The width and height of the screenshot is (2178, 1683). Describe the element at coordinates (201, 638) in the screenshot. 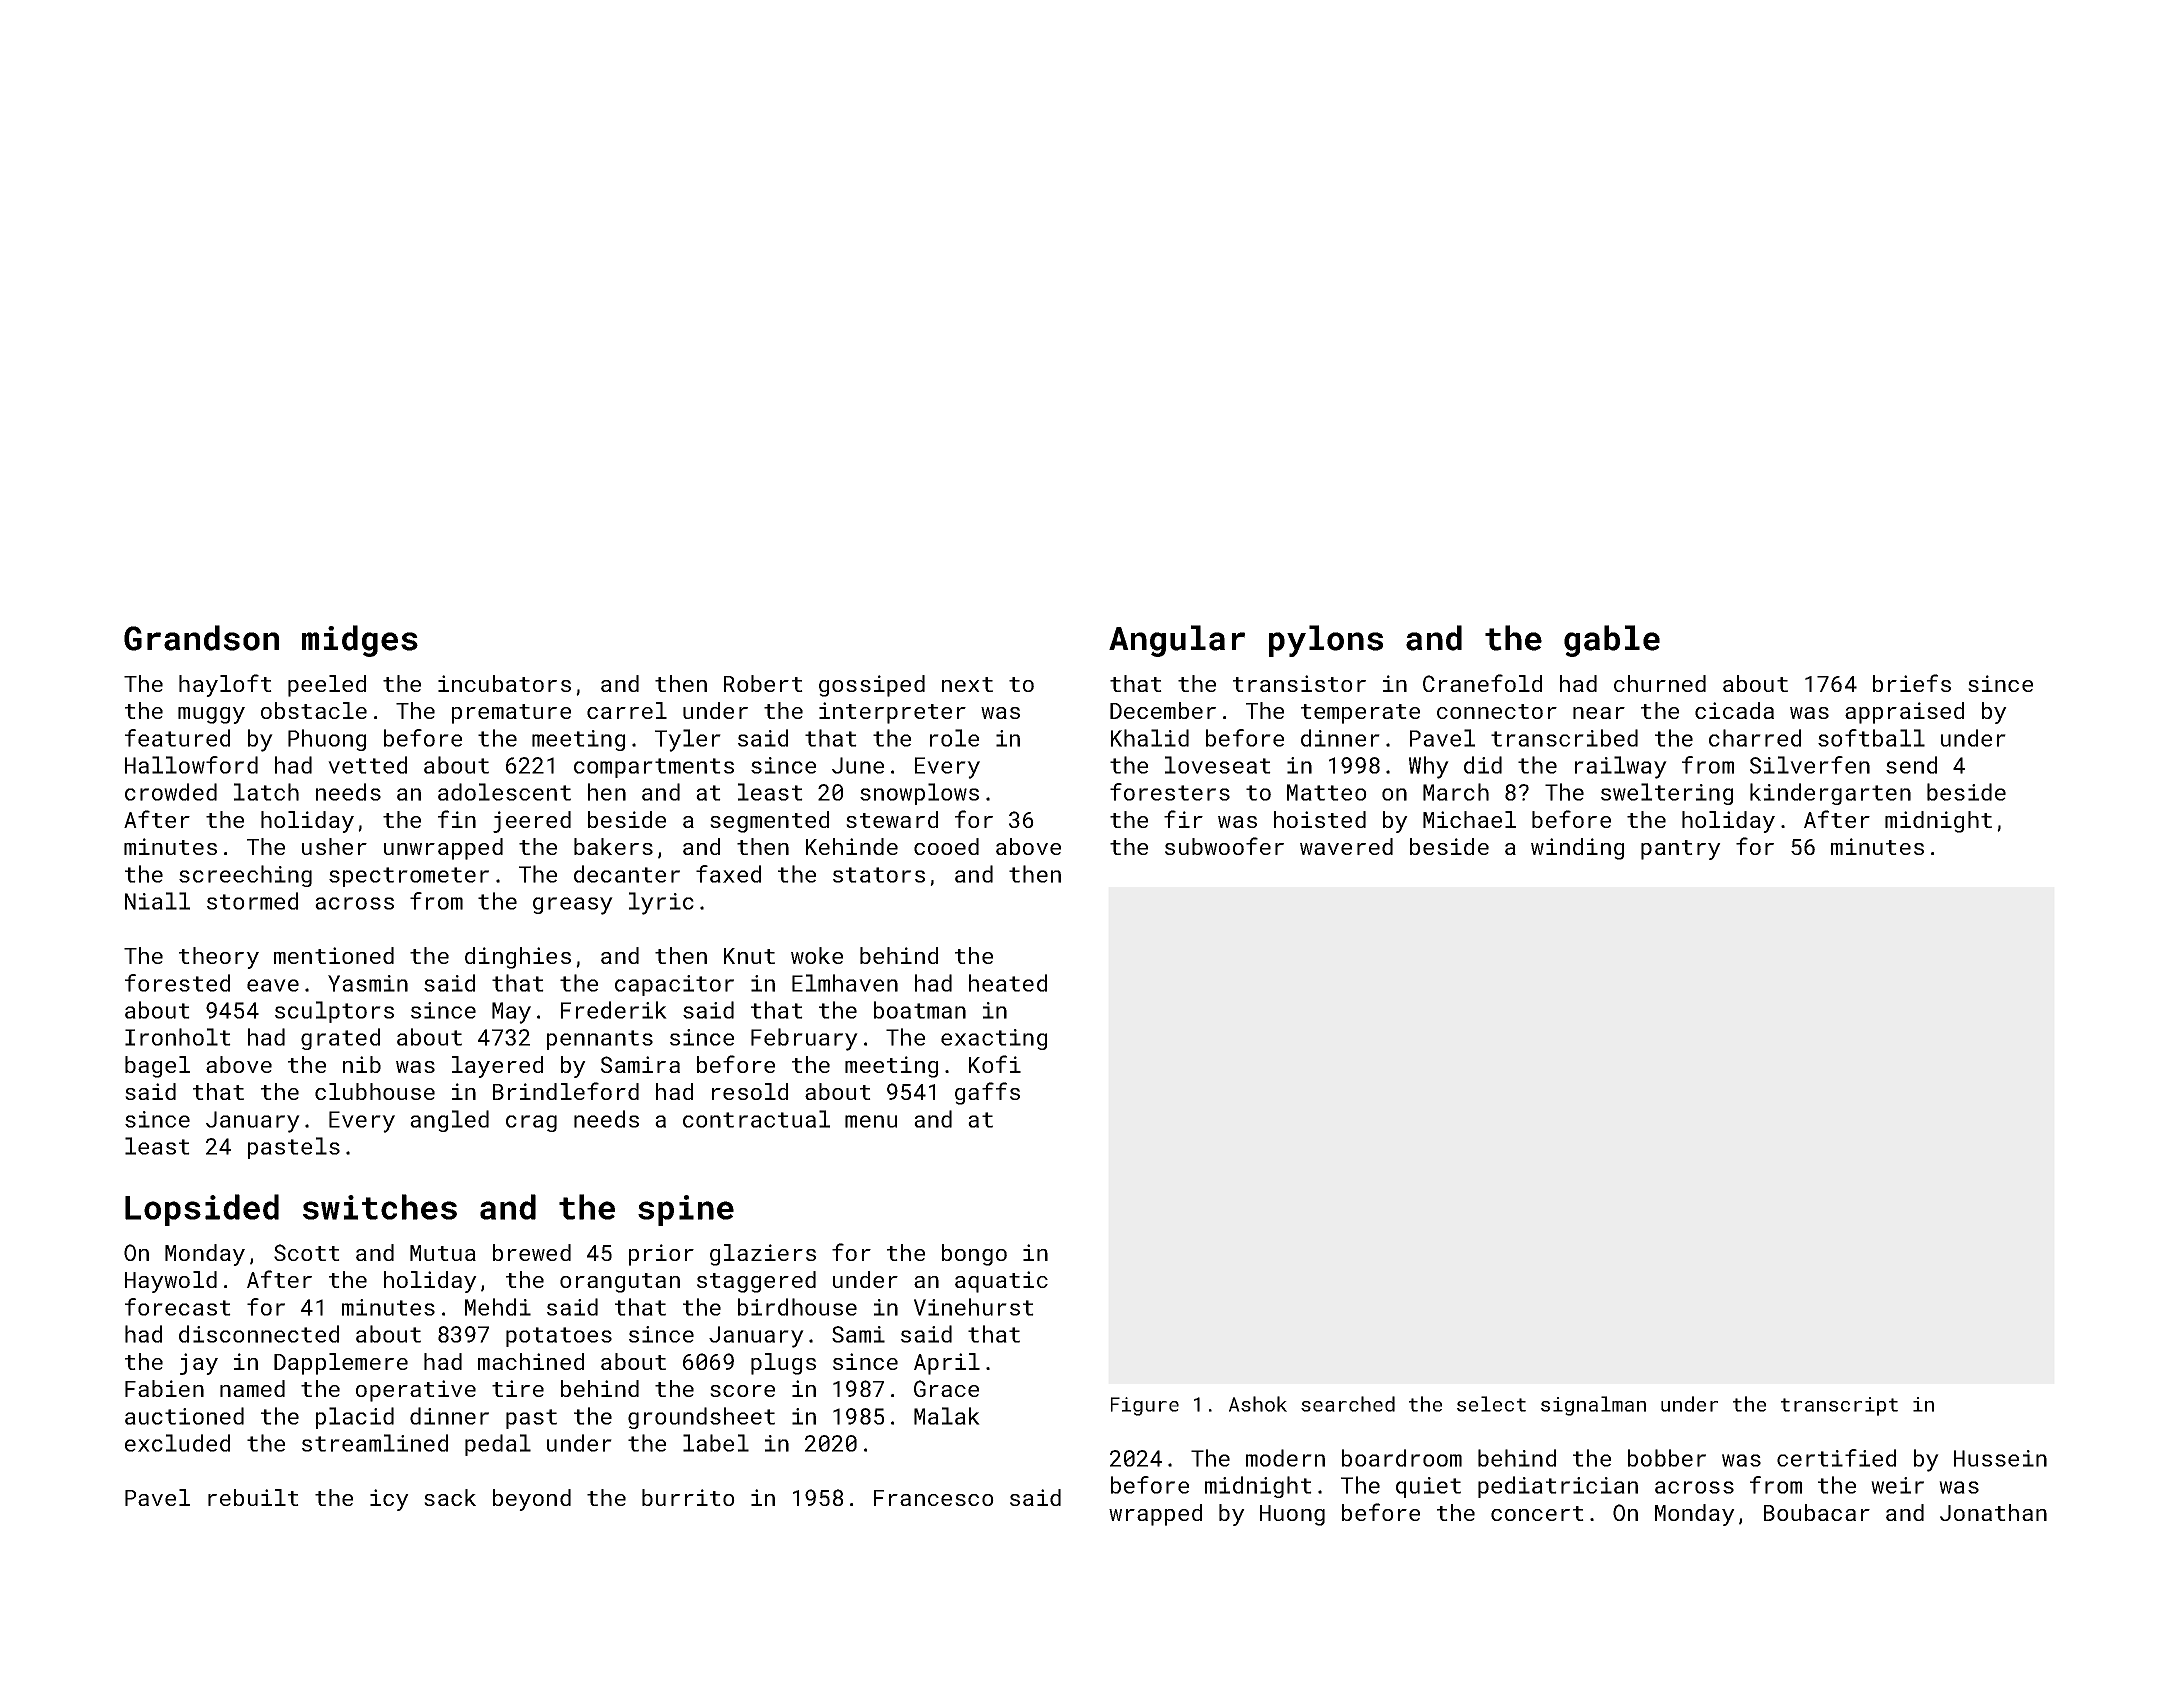

I see `Grandson` at that location.
